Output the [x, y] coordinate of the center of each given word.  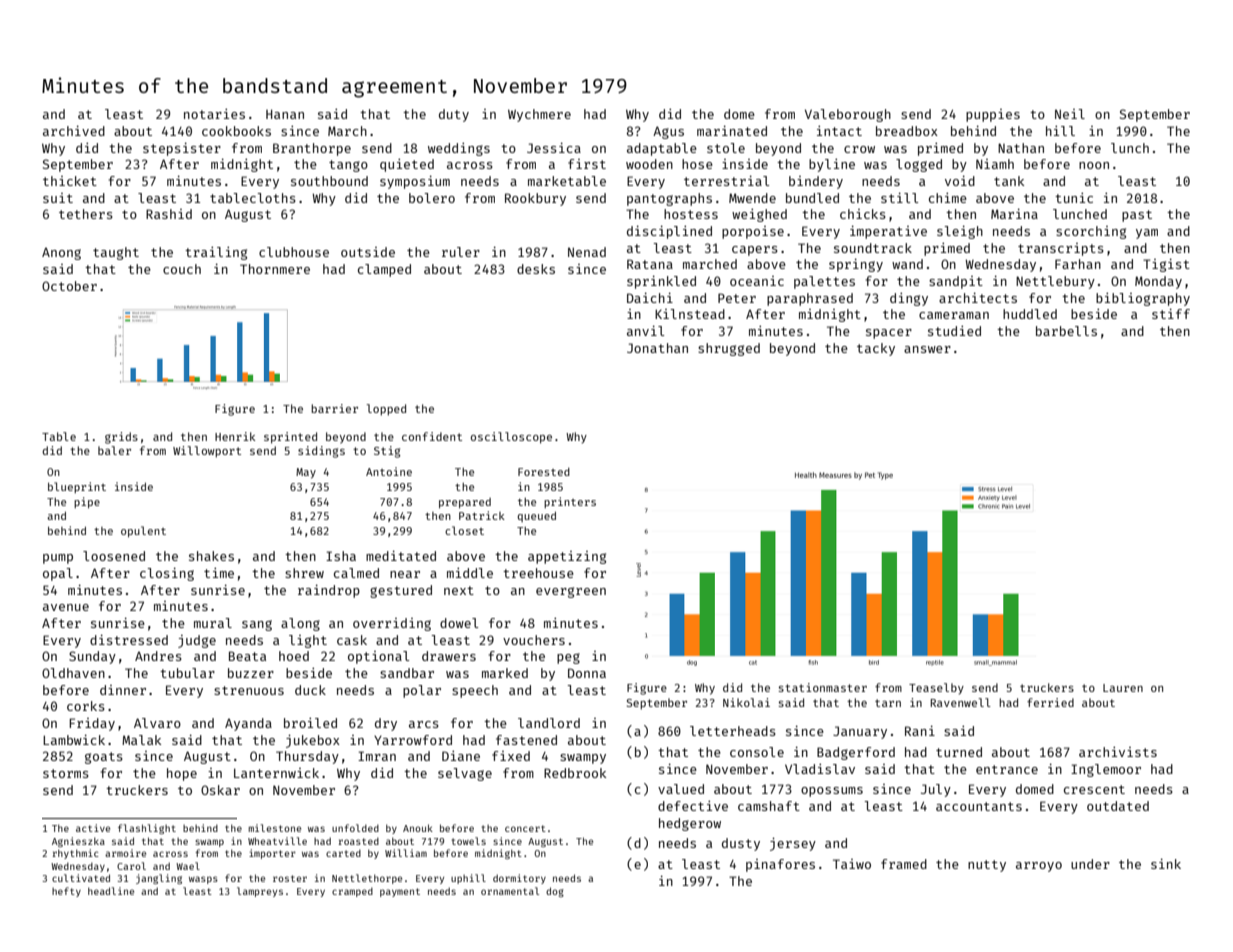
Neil [1070, 114]
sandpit [956, 282]
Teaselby [936, 689]
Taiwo [852, 864]
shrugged [729, 349]
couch [182, 269]
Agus [668, 132]
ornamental [510, 891]
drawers [449, 656]
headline [111, 891]
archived [74, 131]
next [459, 590]
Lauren [1123, 688]
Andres [158, 656]
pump [58, 559]
